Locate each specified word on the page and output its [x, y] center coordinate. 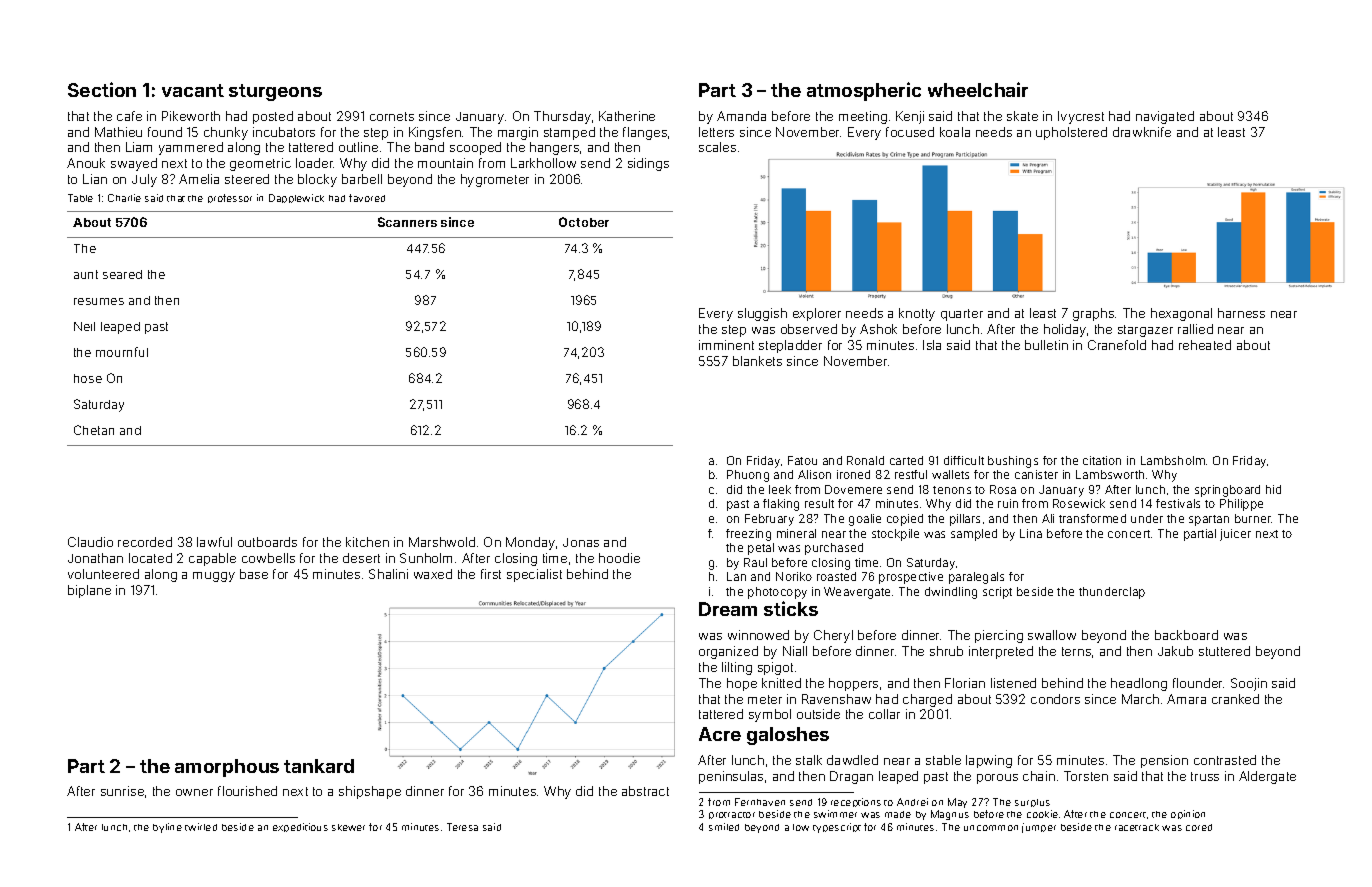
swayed [134, 164]
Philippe [1241, 505]
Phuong [748, 476]
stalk [809, 760]
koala [955, 132]
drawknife [1142, 132]
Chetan [94, 430]
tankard [319, 766]
